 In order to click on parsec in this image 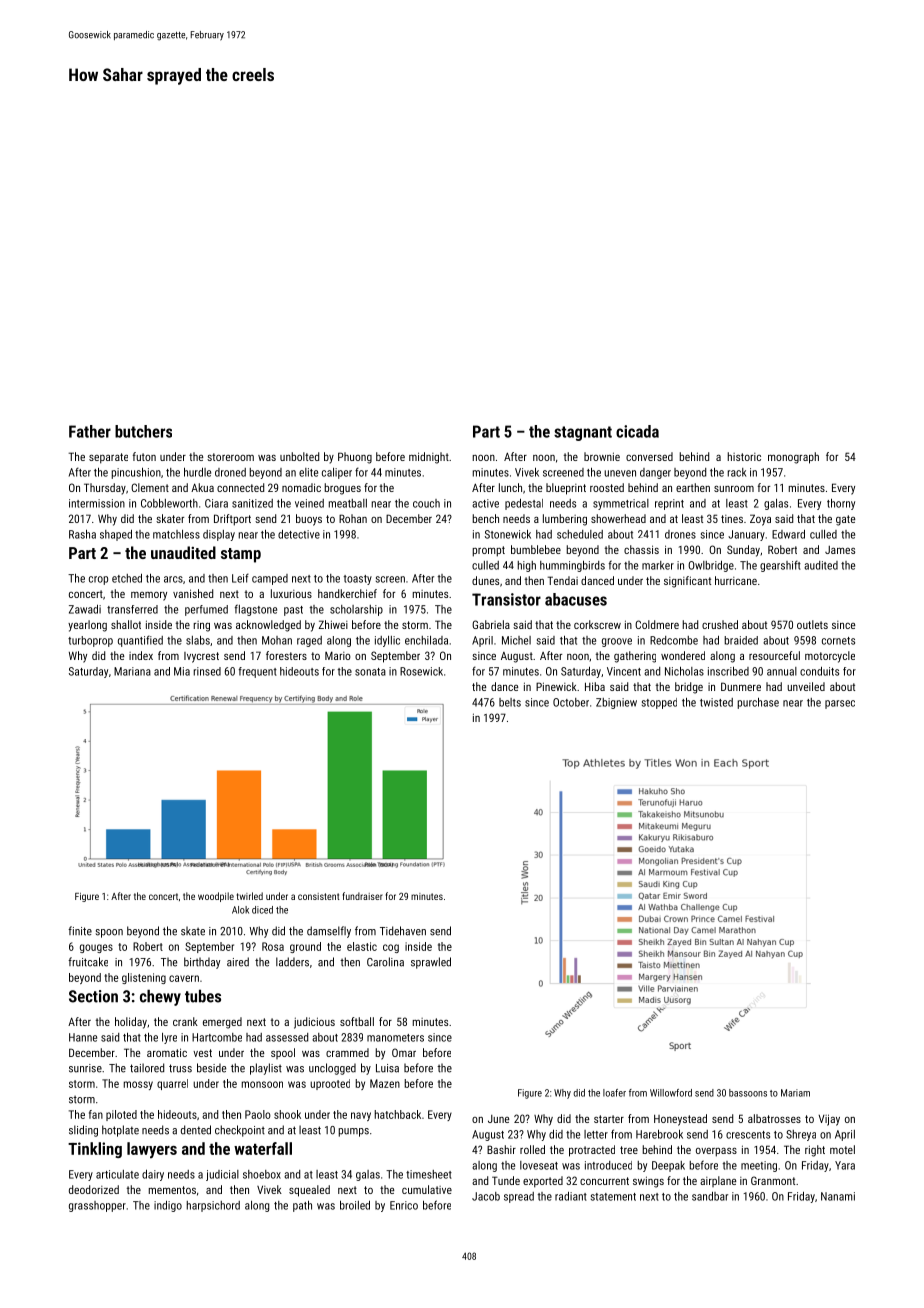, I will do `click(840, 704)`.
